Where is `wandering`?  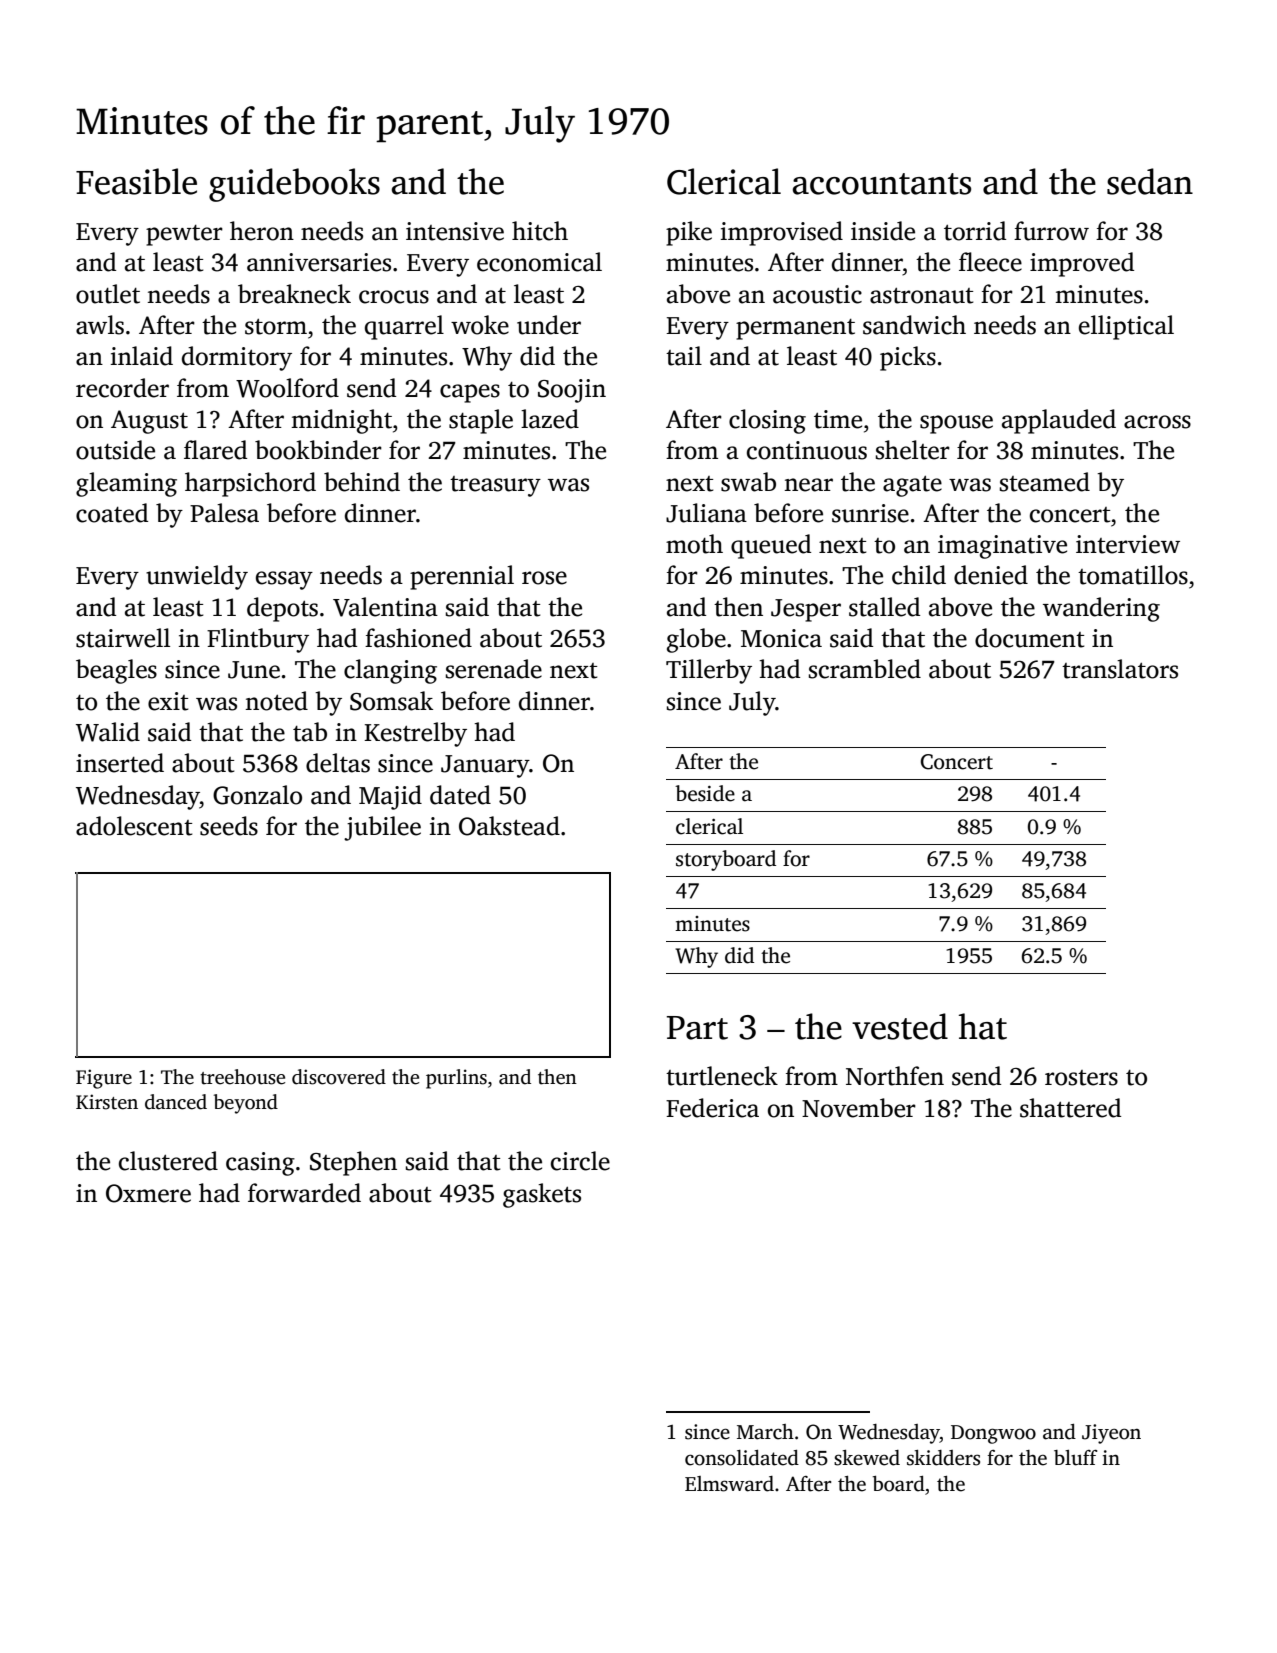 wandering is located at coordinates (1101, 609).
